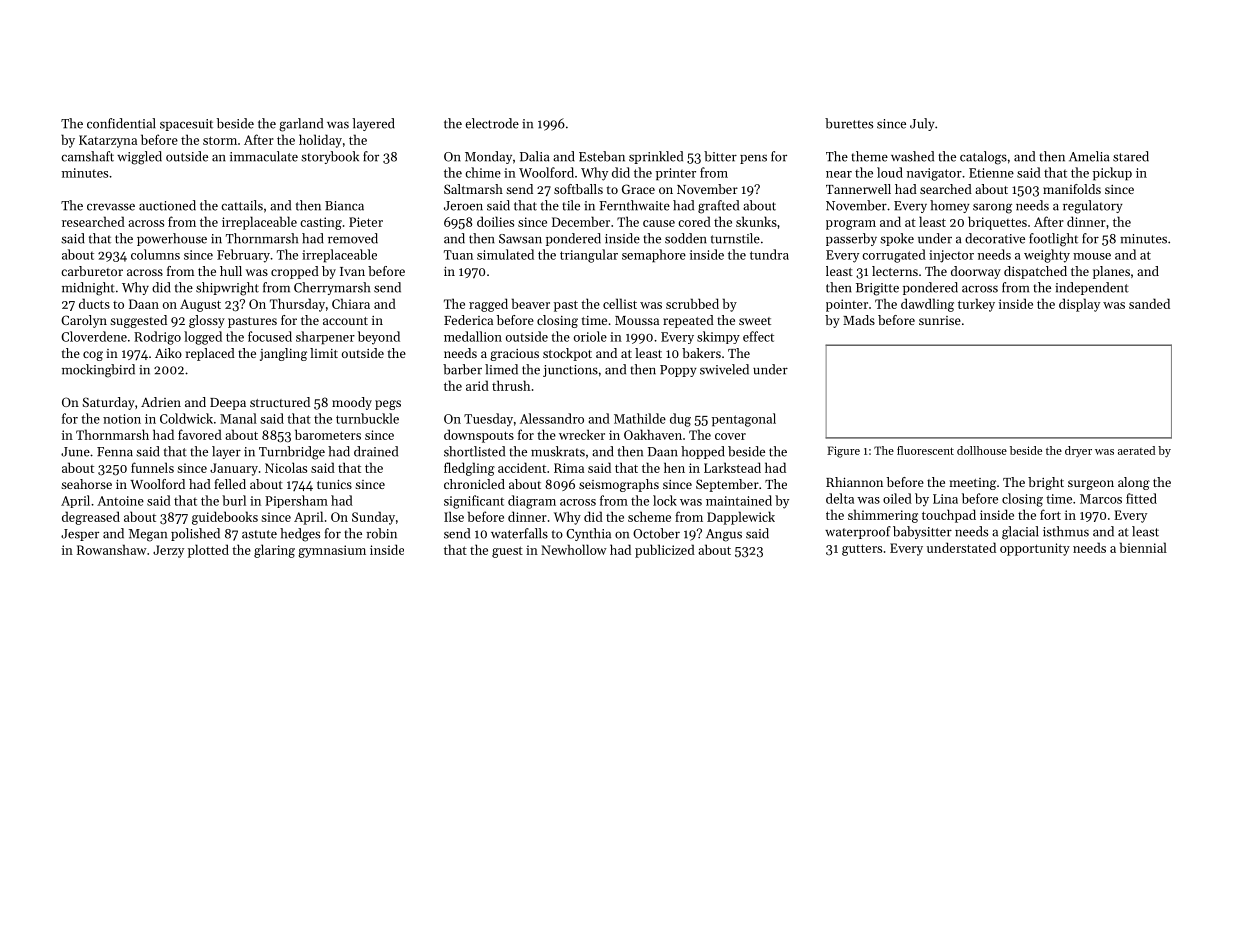  What do you see at coordinates (121, 123) in the screenshot?
I see `confidential` at bounding box center [121, 123].
